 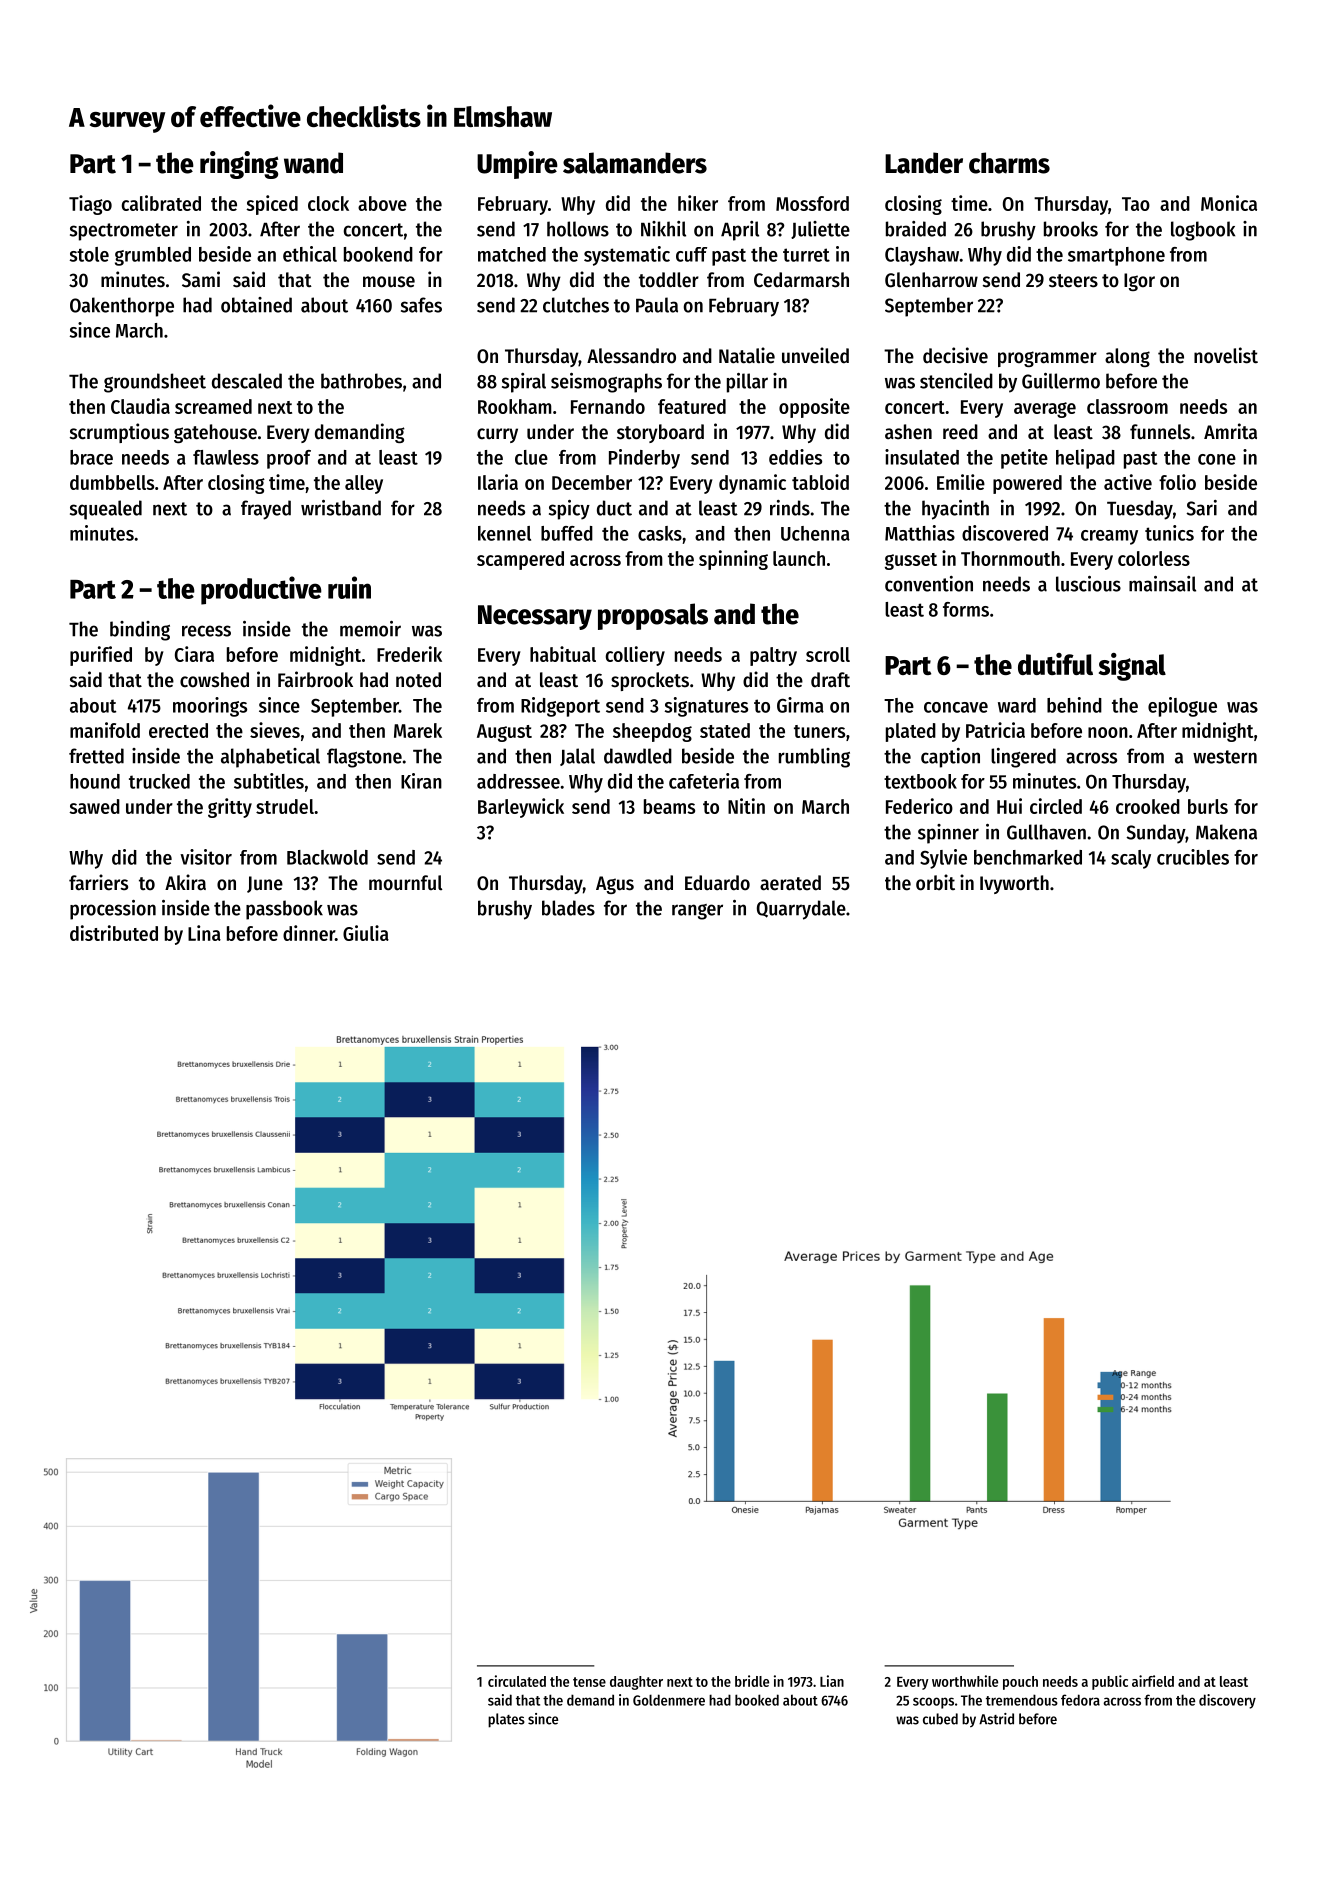 What do you see at coordinates (615, 885) in the document?
I see `Agus` at bounding box center [615, 885].
